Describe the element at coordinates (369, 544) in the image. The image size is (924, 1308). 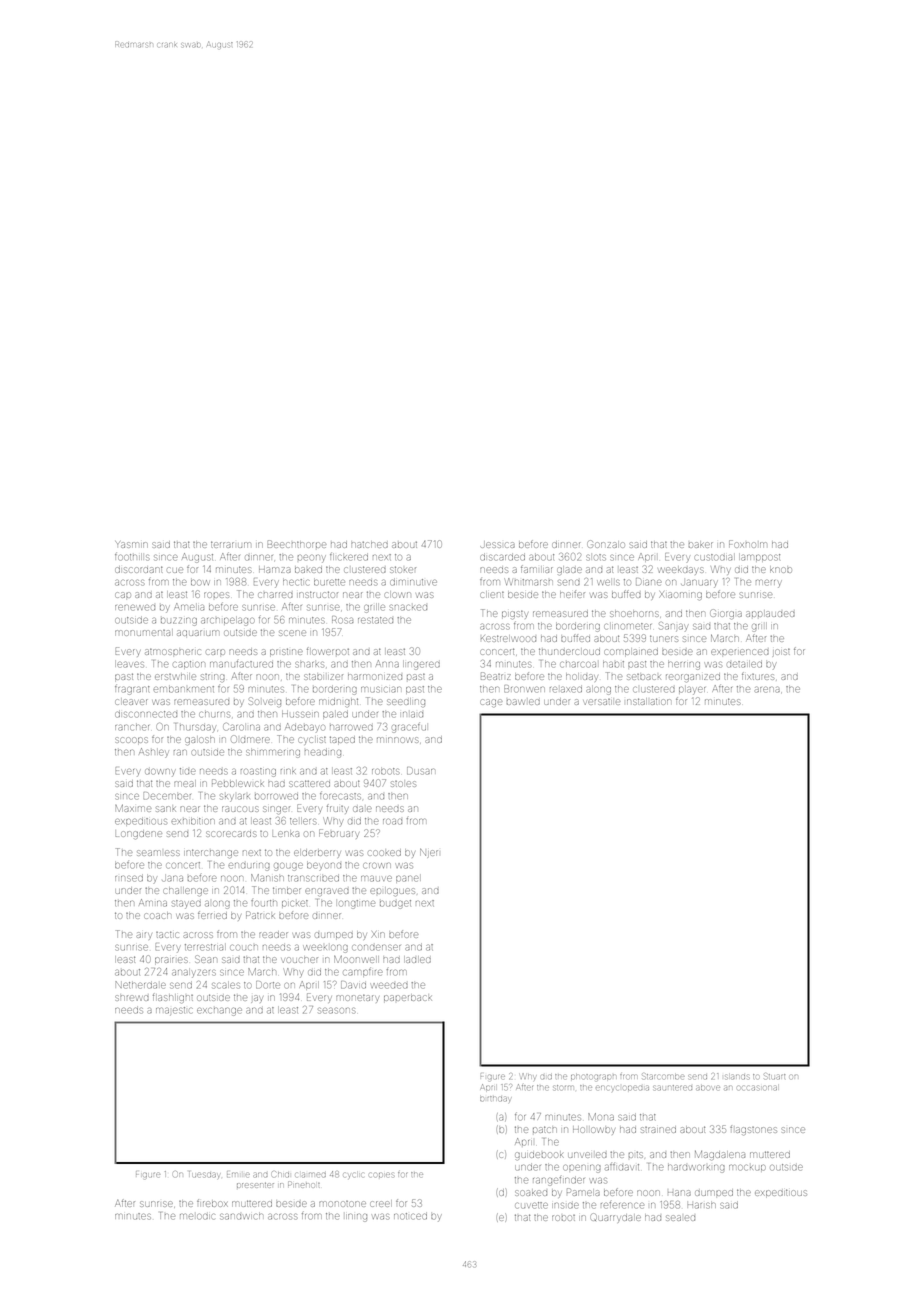
I see `hatched` at that location.
